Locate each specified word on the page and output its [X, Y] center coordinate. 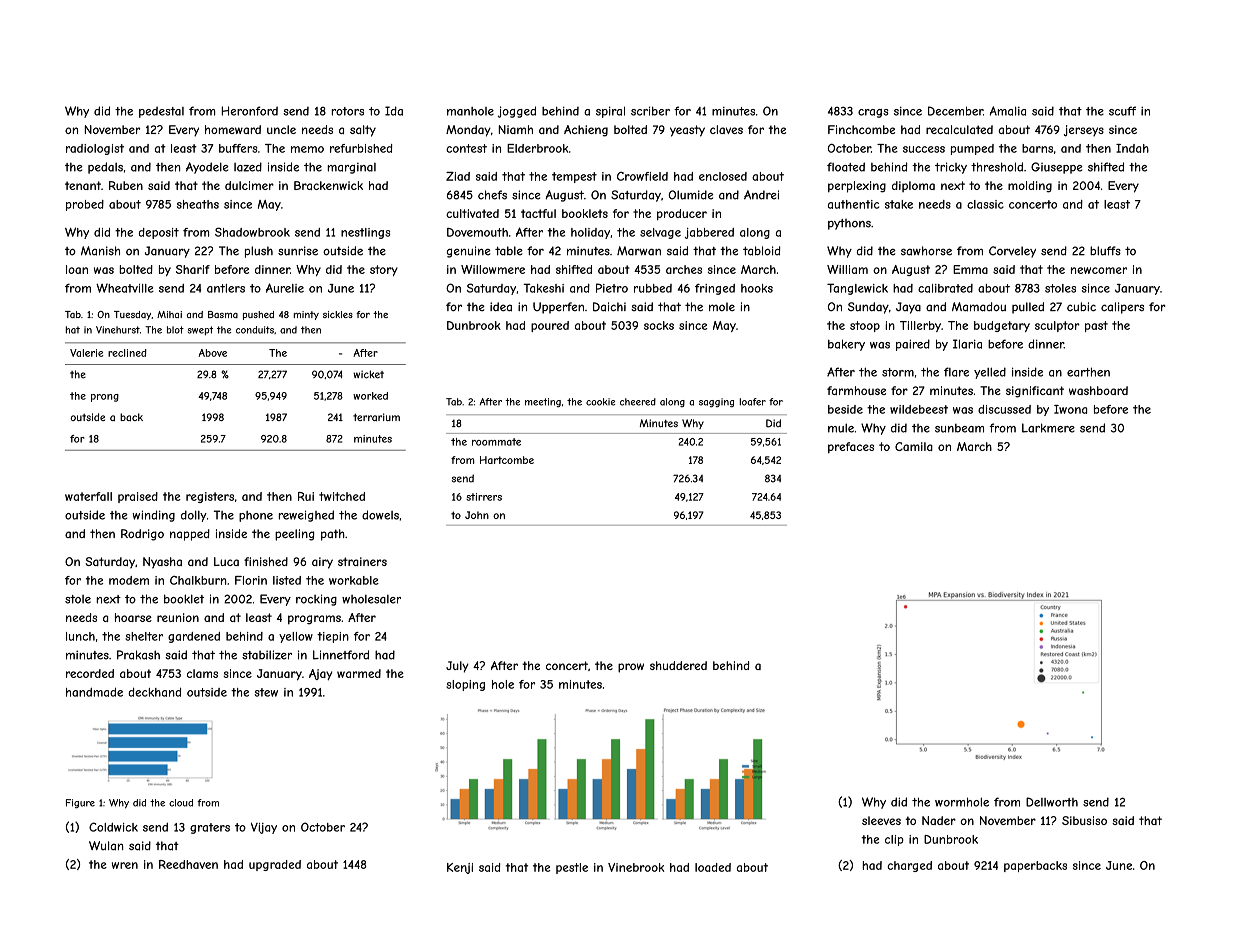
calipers [1122, 308]
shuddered [678, 665]
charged [909, 866]
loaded [713, 867]
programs [314, 620]
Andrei [761, 195]
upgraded [275, 865]
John [477, 515]
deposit [159, 233]
